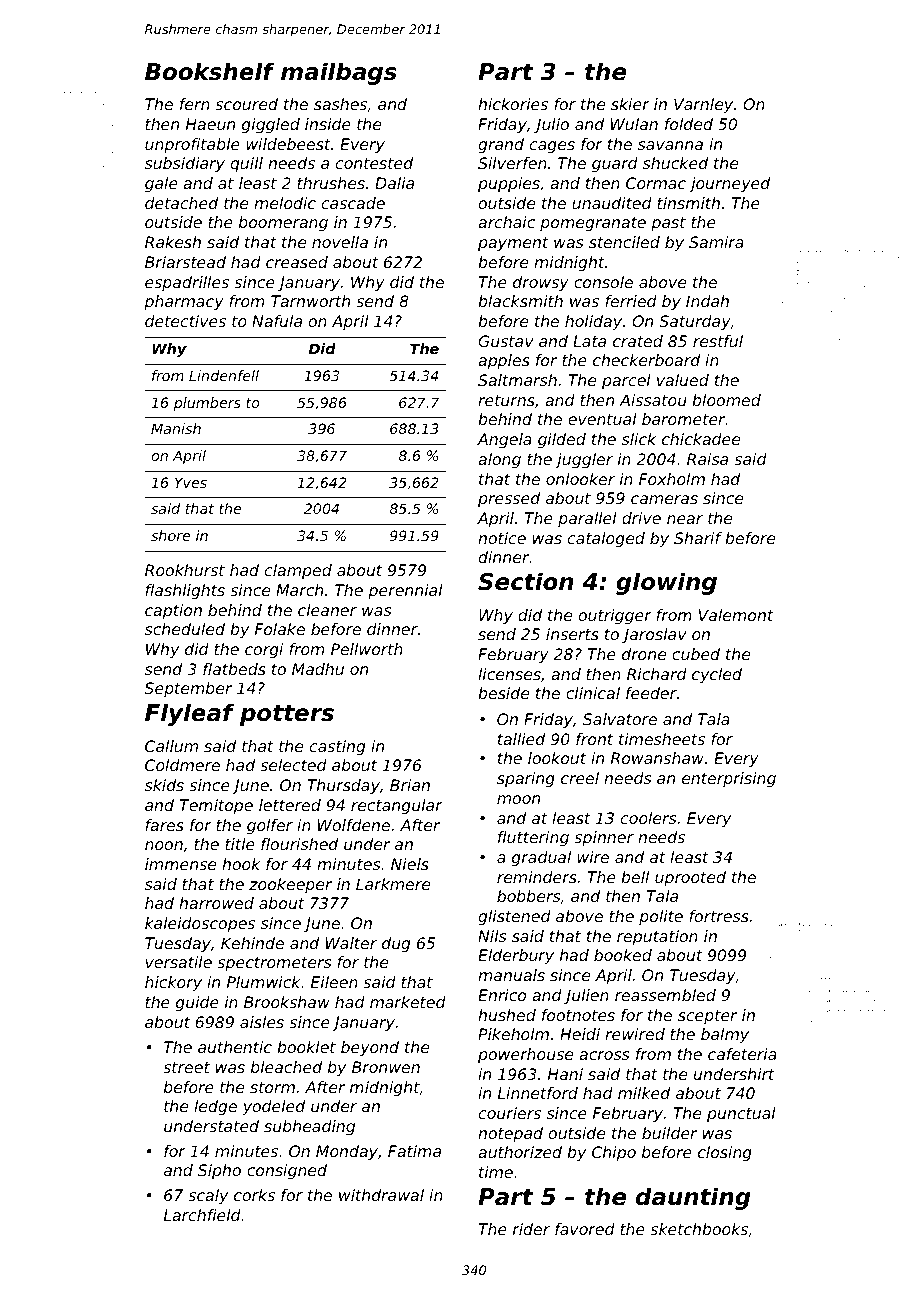 Image resolution: width=924 pixels, height=1314 pixels. I want to click on flashlights, so click(185, 592).
